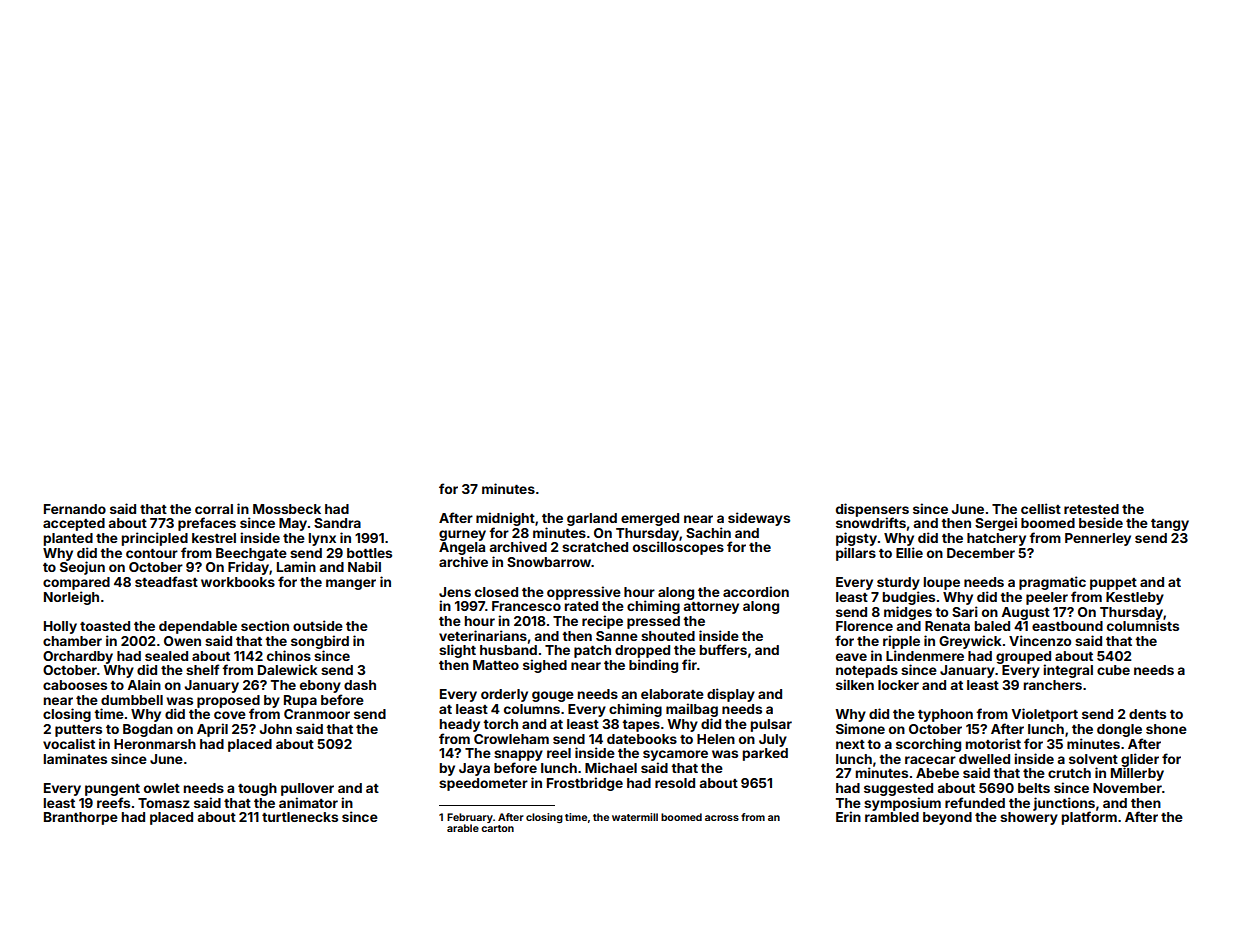  I want to click on Friday, so click(248, 568).
